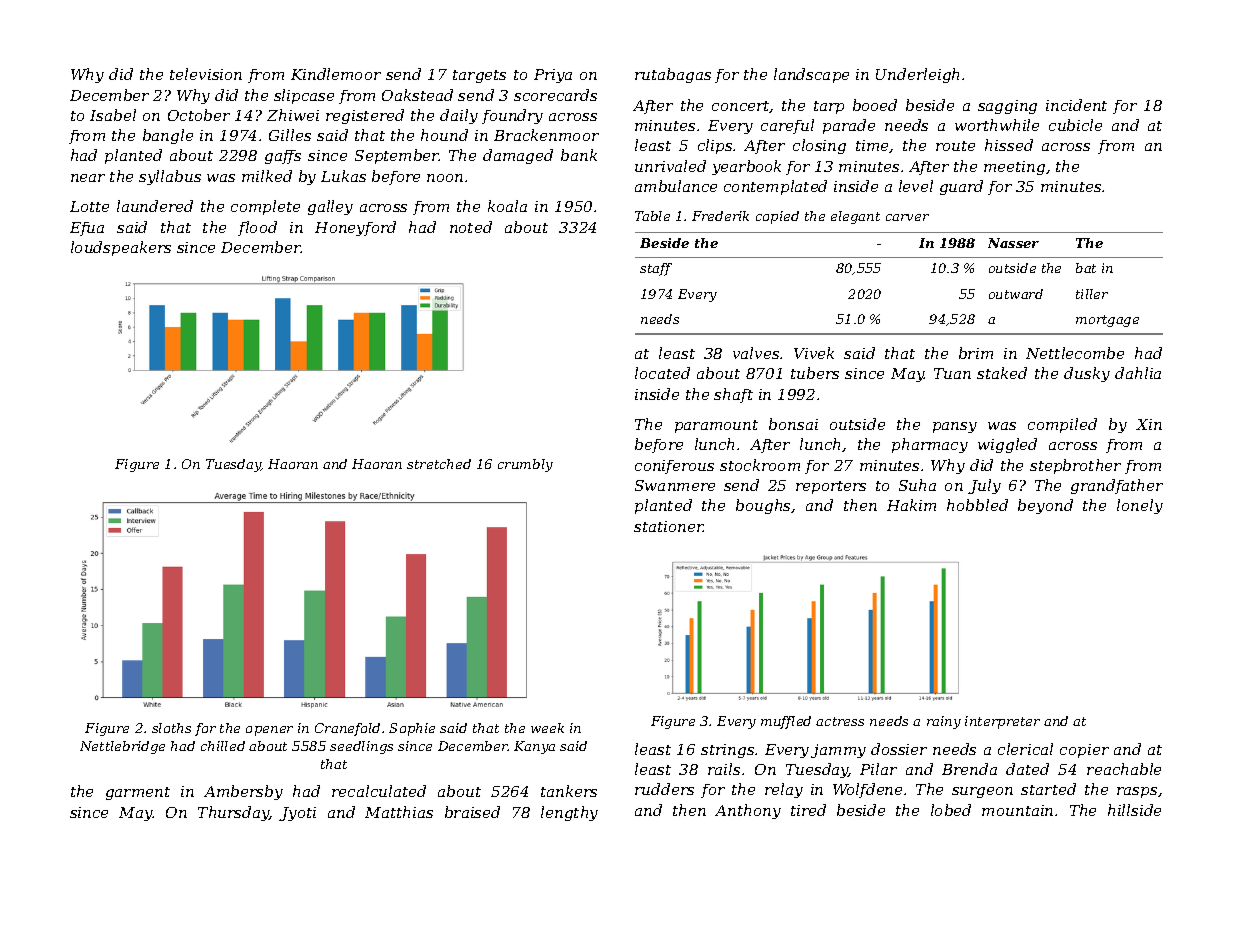 The width and height of the screenshot is (1233, 952). I want to click on concert, so click(741, 107).
